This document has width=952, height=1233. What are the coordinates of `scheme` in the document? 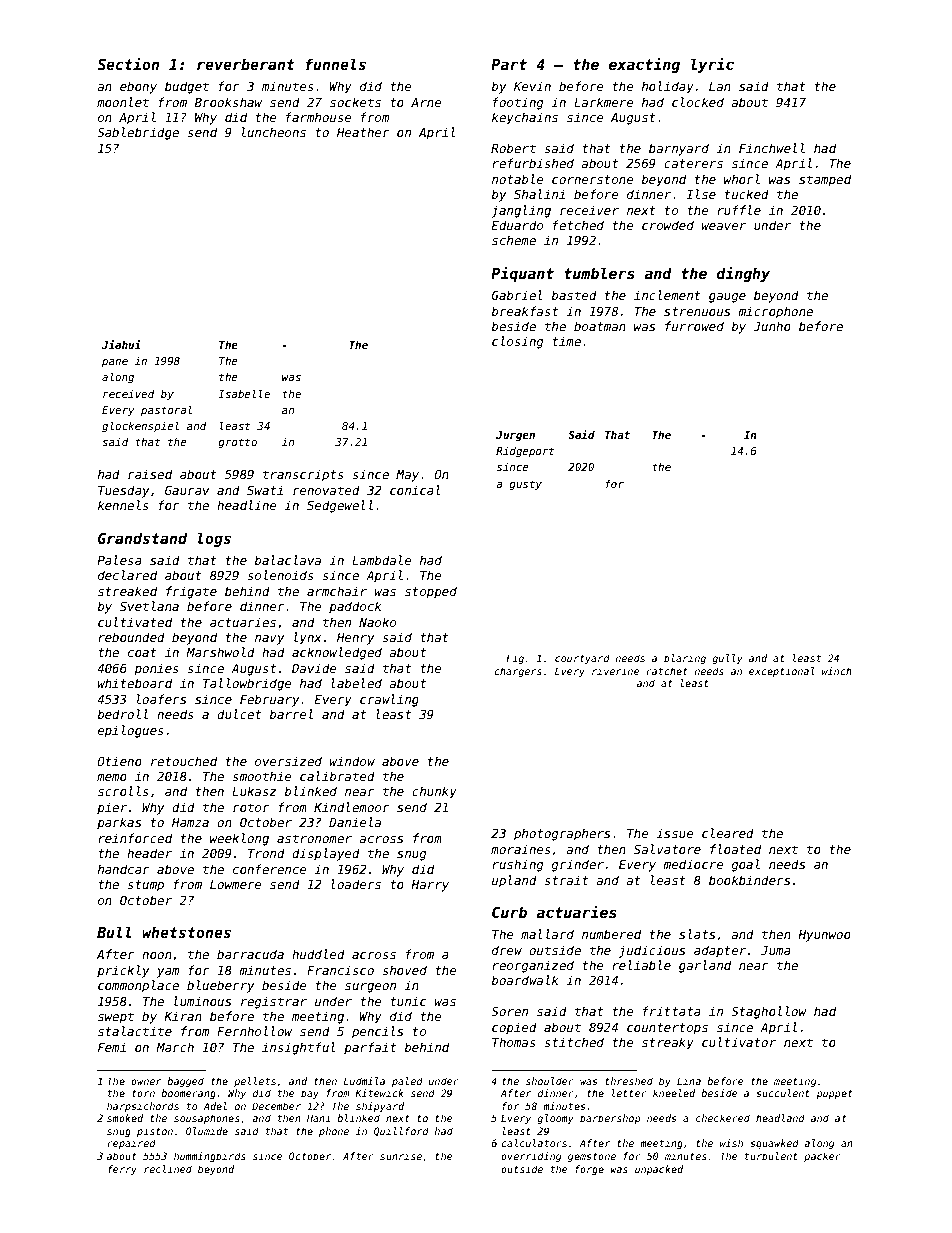 It's located at (514, 240).
